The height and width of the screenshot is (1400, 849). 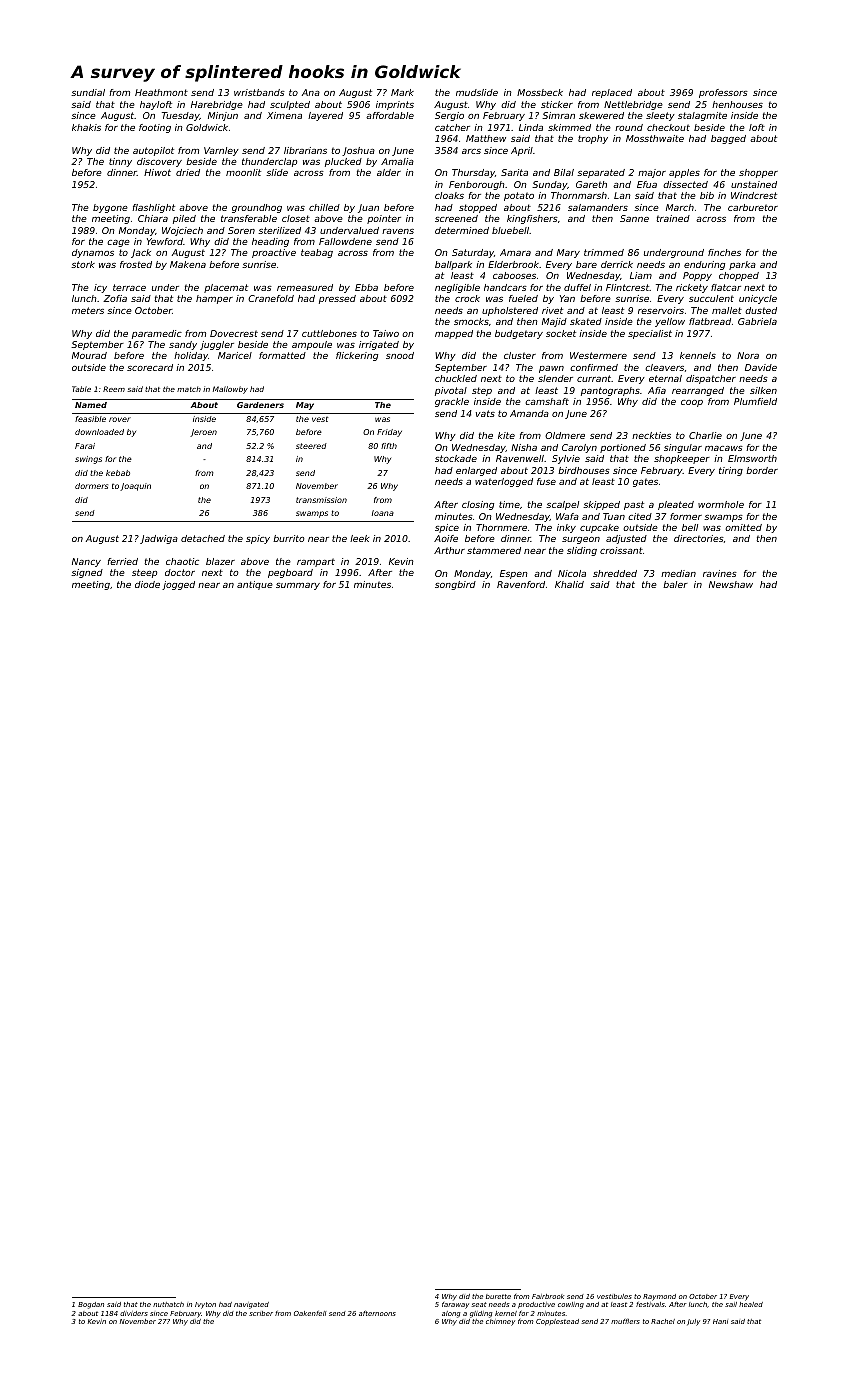 What do you see at coordinates (259, 92) in the screenshot?
I see `wristbands` at bounding box center [259, 92].
